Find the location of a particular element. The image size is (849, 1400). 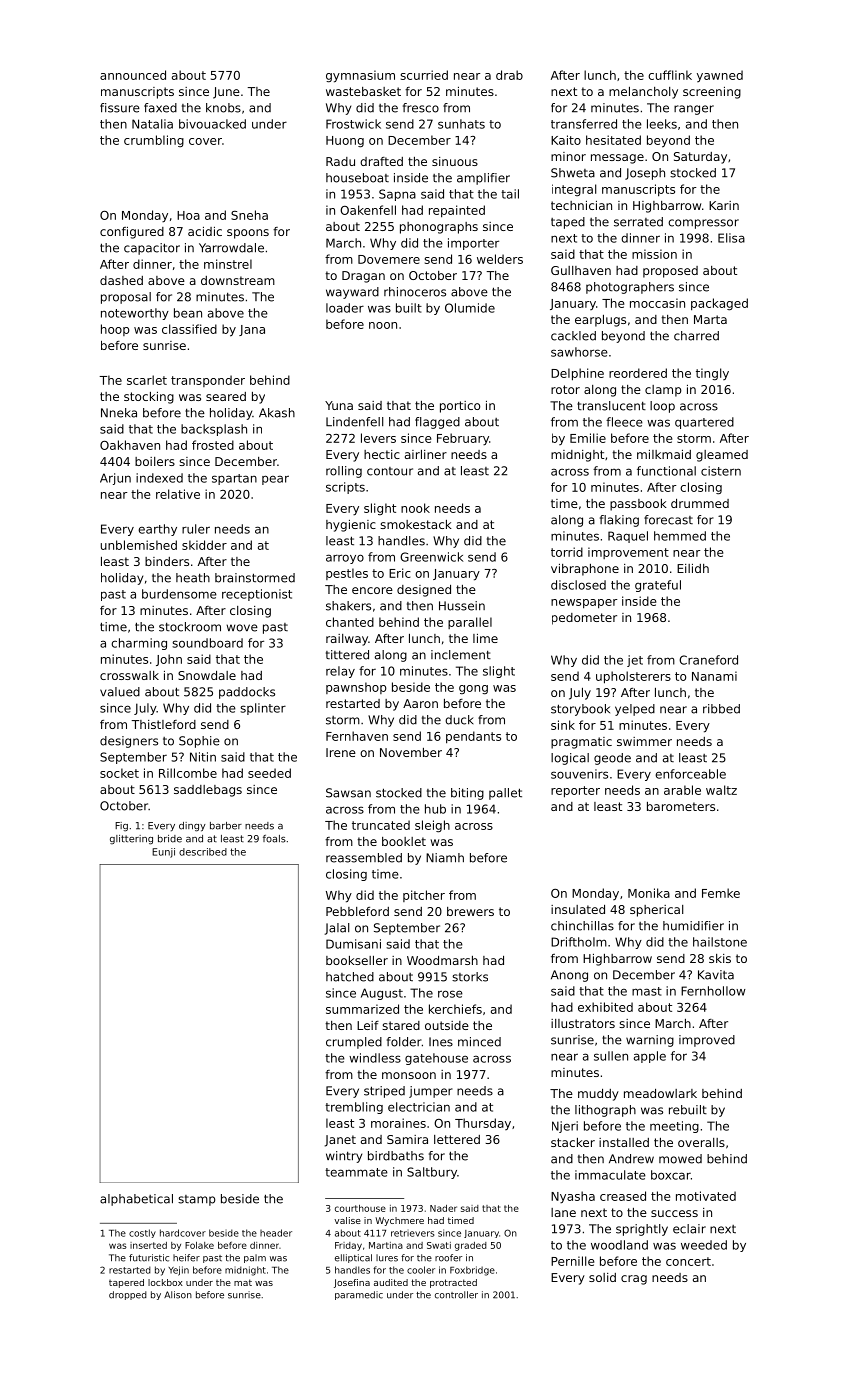

stared is located at coordinates (401, 1025).
